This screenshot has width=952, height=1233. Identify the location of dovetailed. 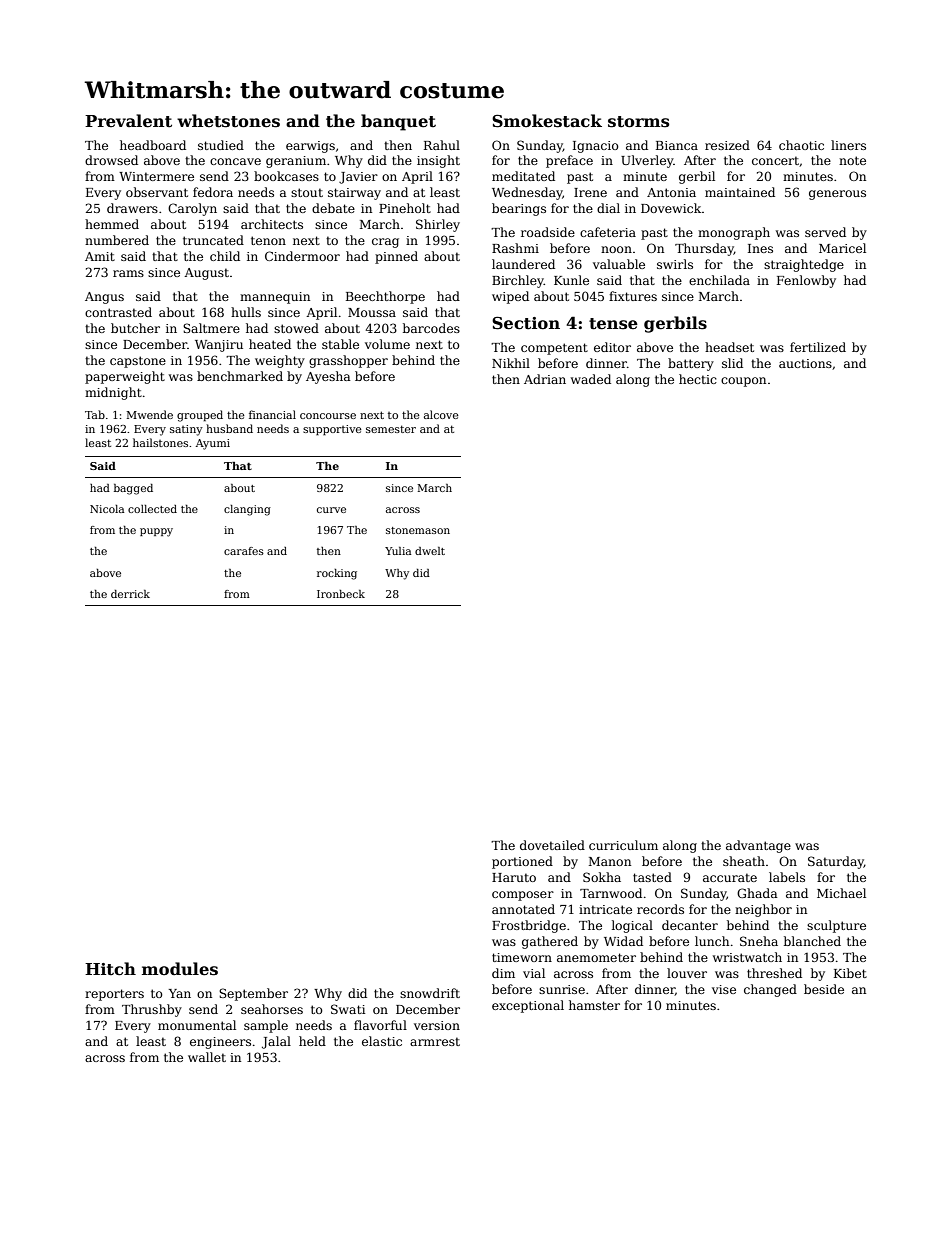
(552, 845).
